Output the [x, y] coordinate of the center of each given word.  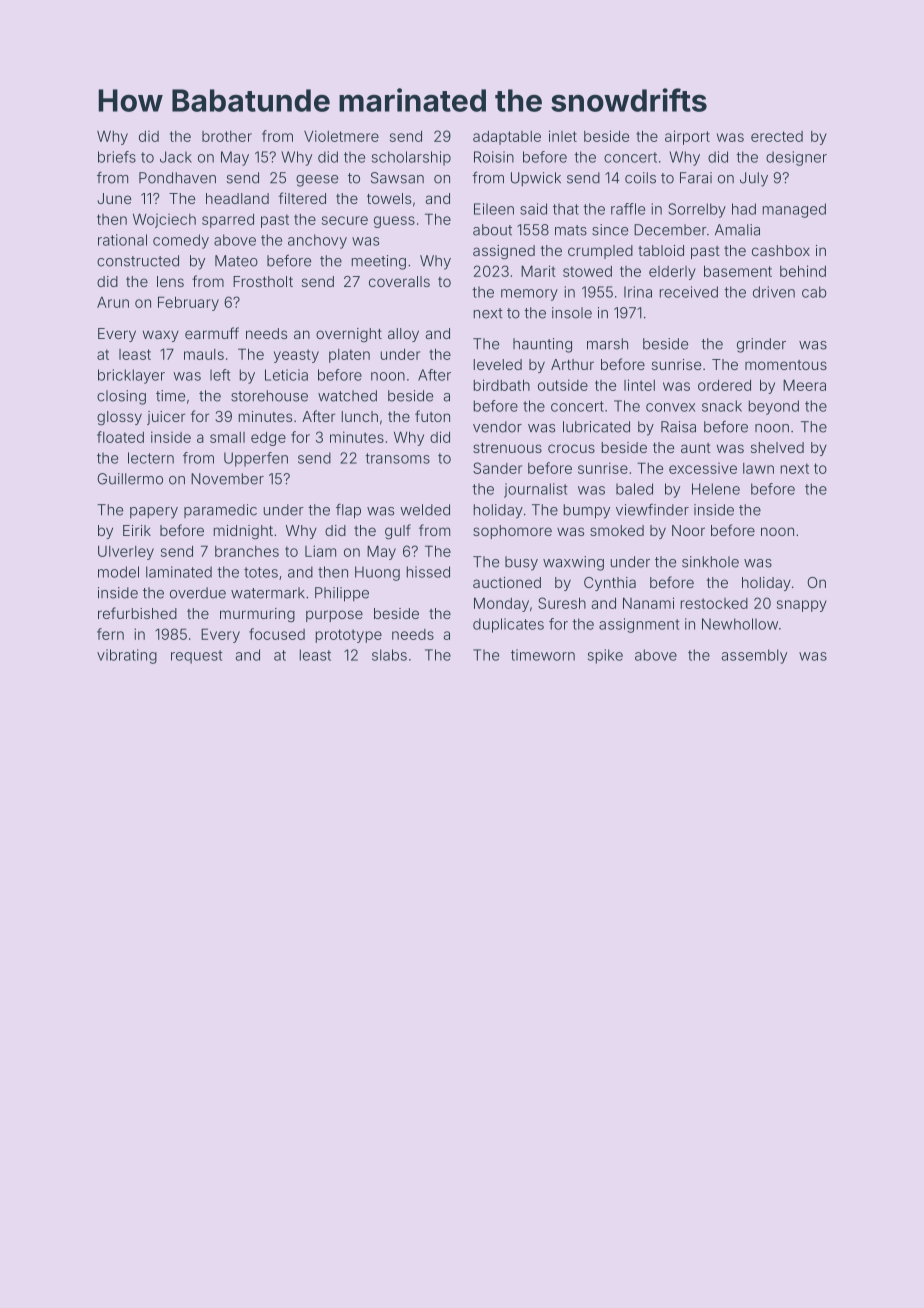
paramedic [220, 511]
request [196, 657]
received [689, 292]
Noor [688, 530]
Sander [497, 468]
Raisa [678, 427]
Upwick [536, 179]
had [744, 209]
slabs [389, 655]
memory [529, 295]
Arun [113, 302]
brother [227, 136]
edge [268, 439]
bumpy [587, 511]
